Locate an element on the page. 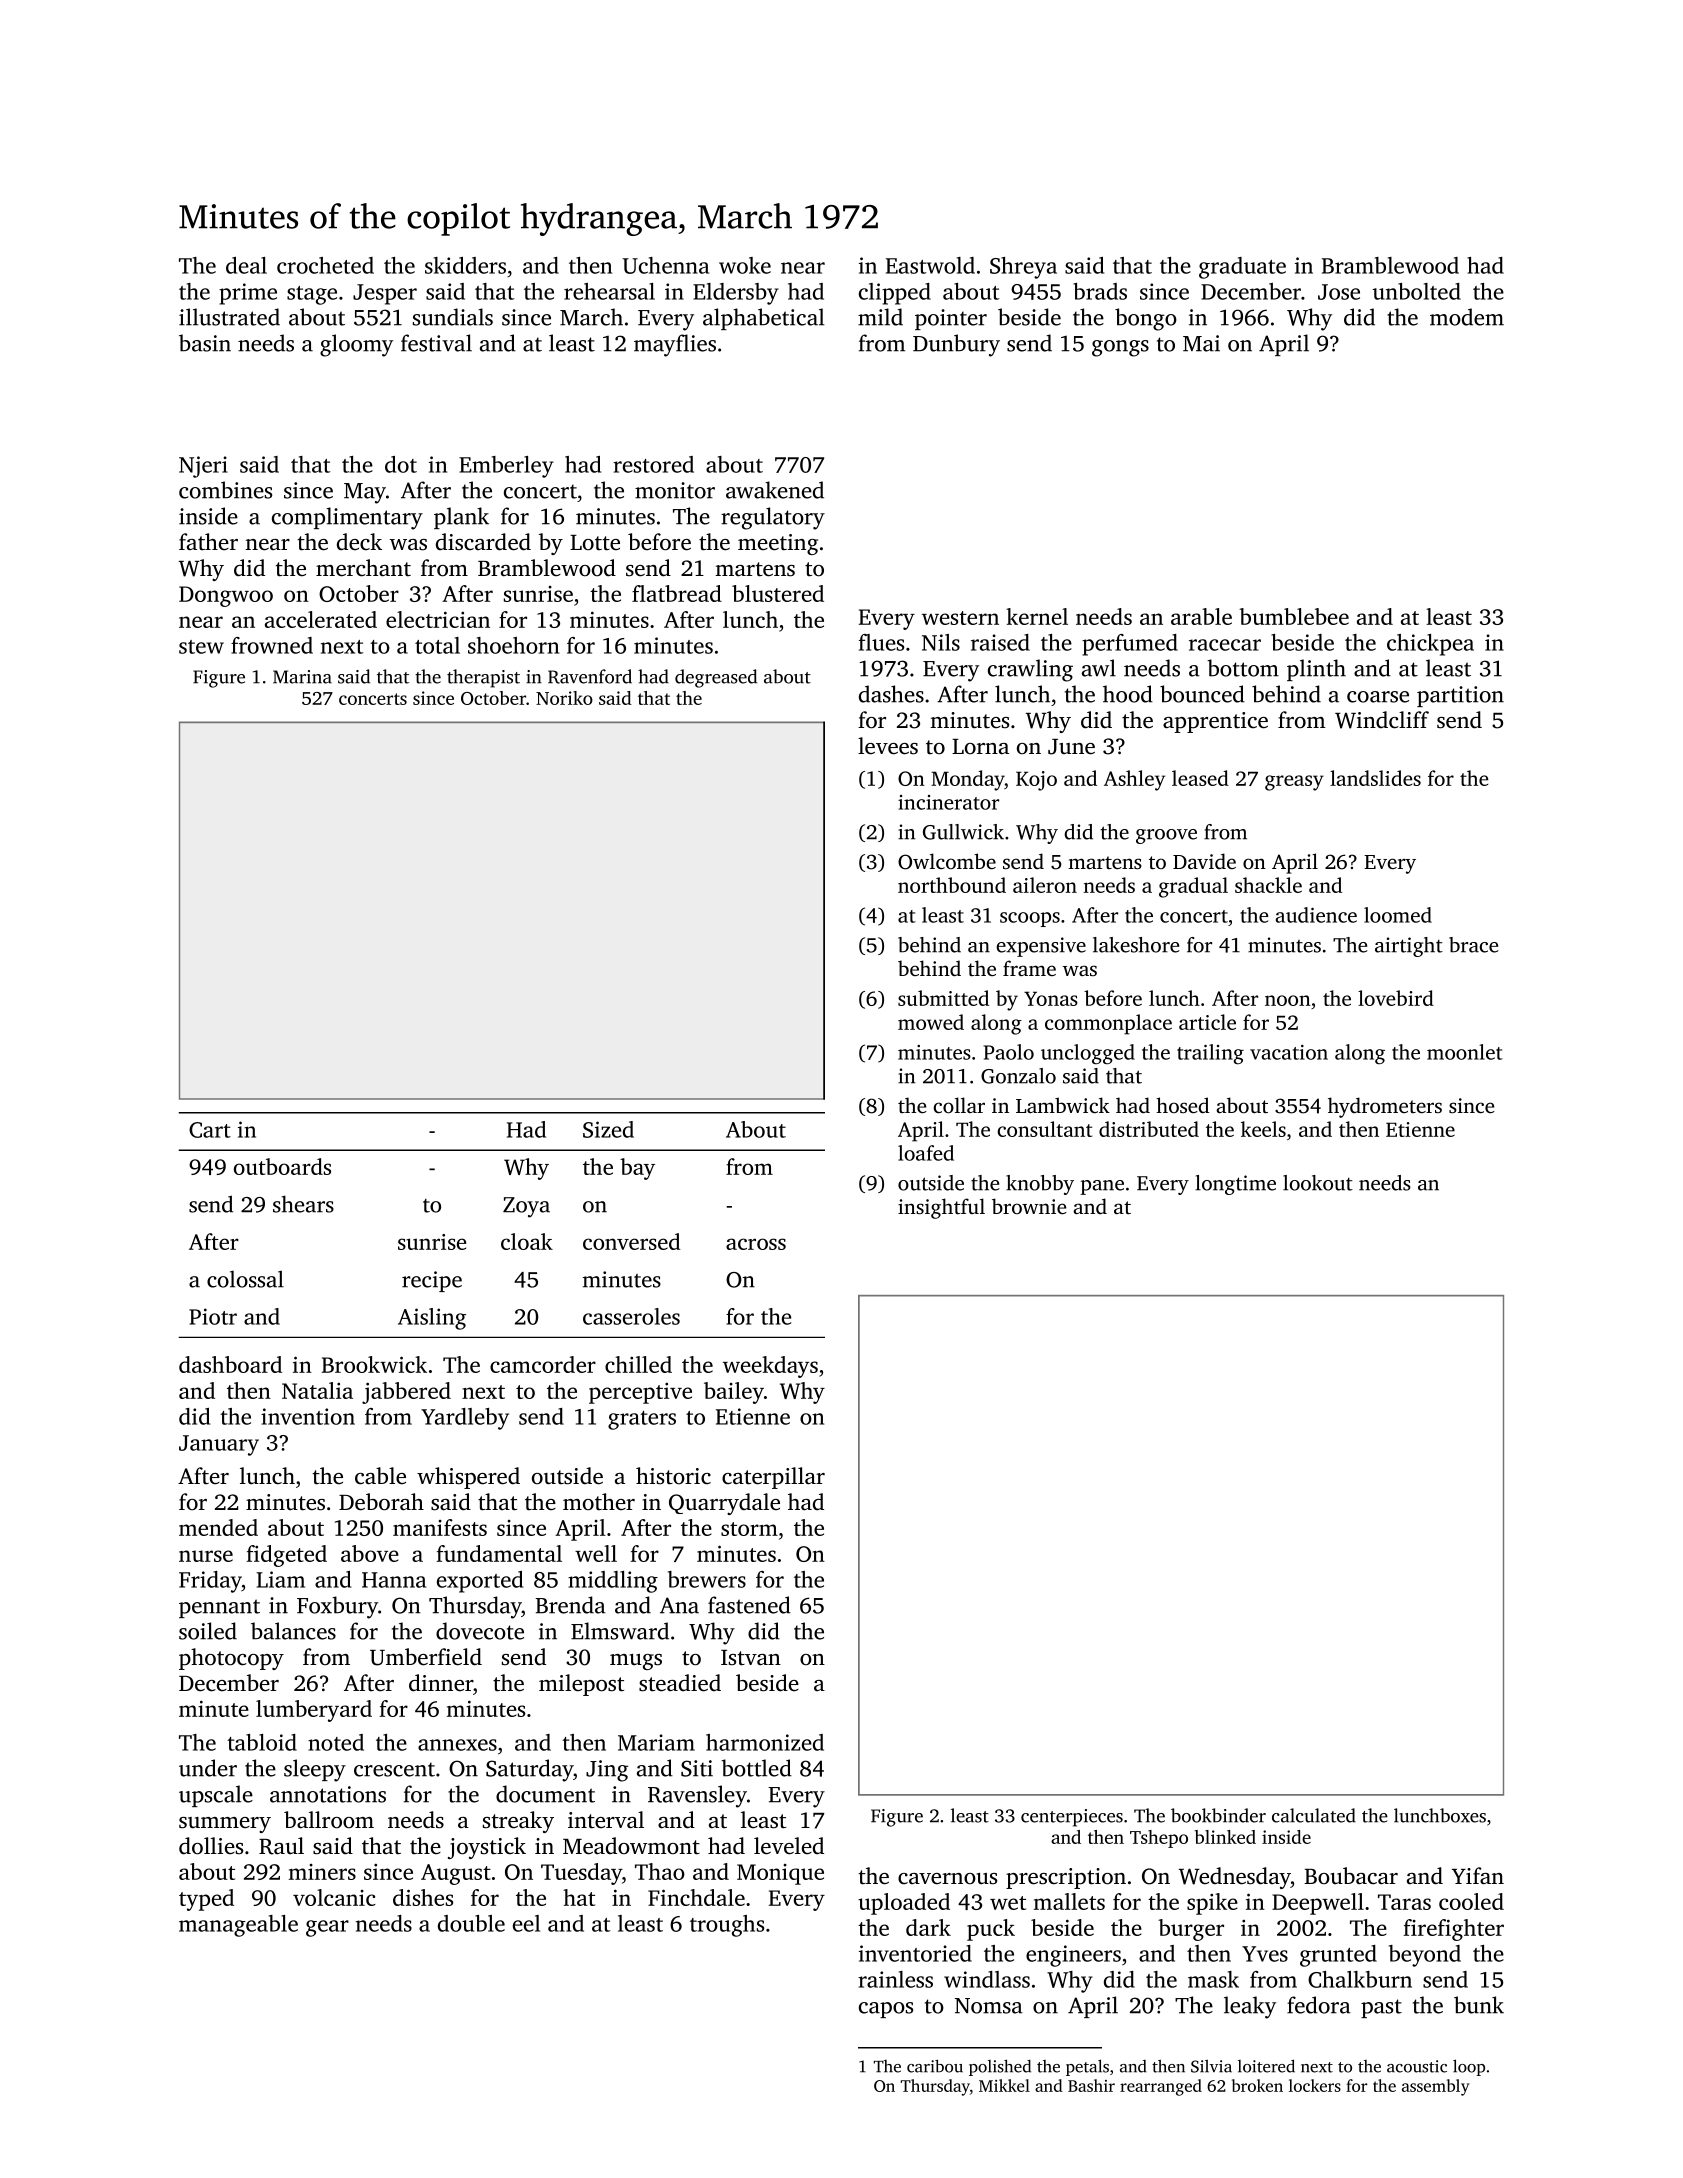  Jose is located at coordinates (1339, 292).
